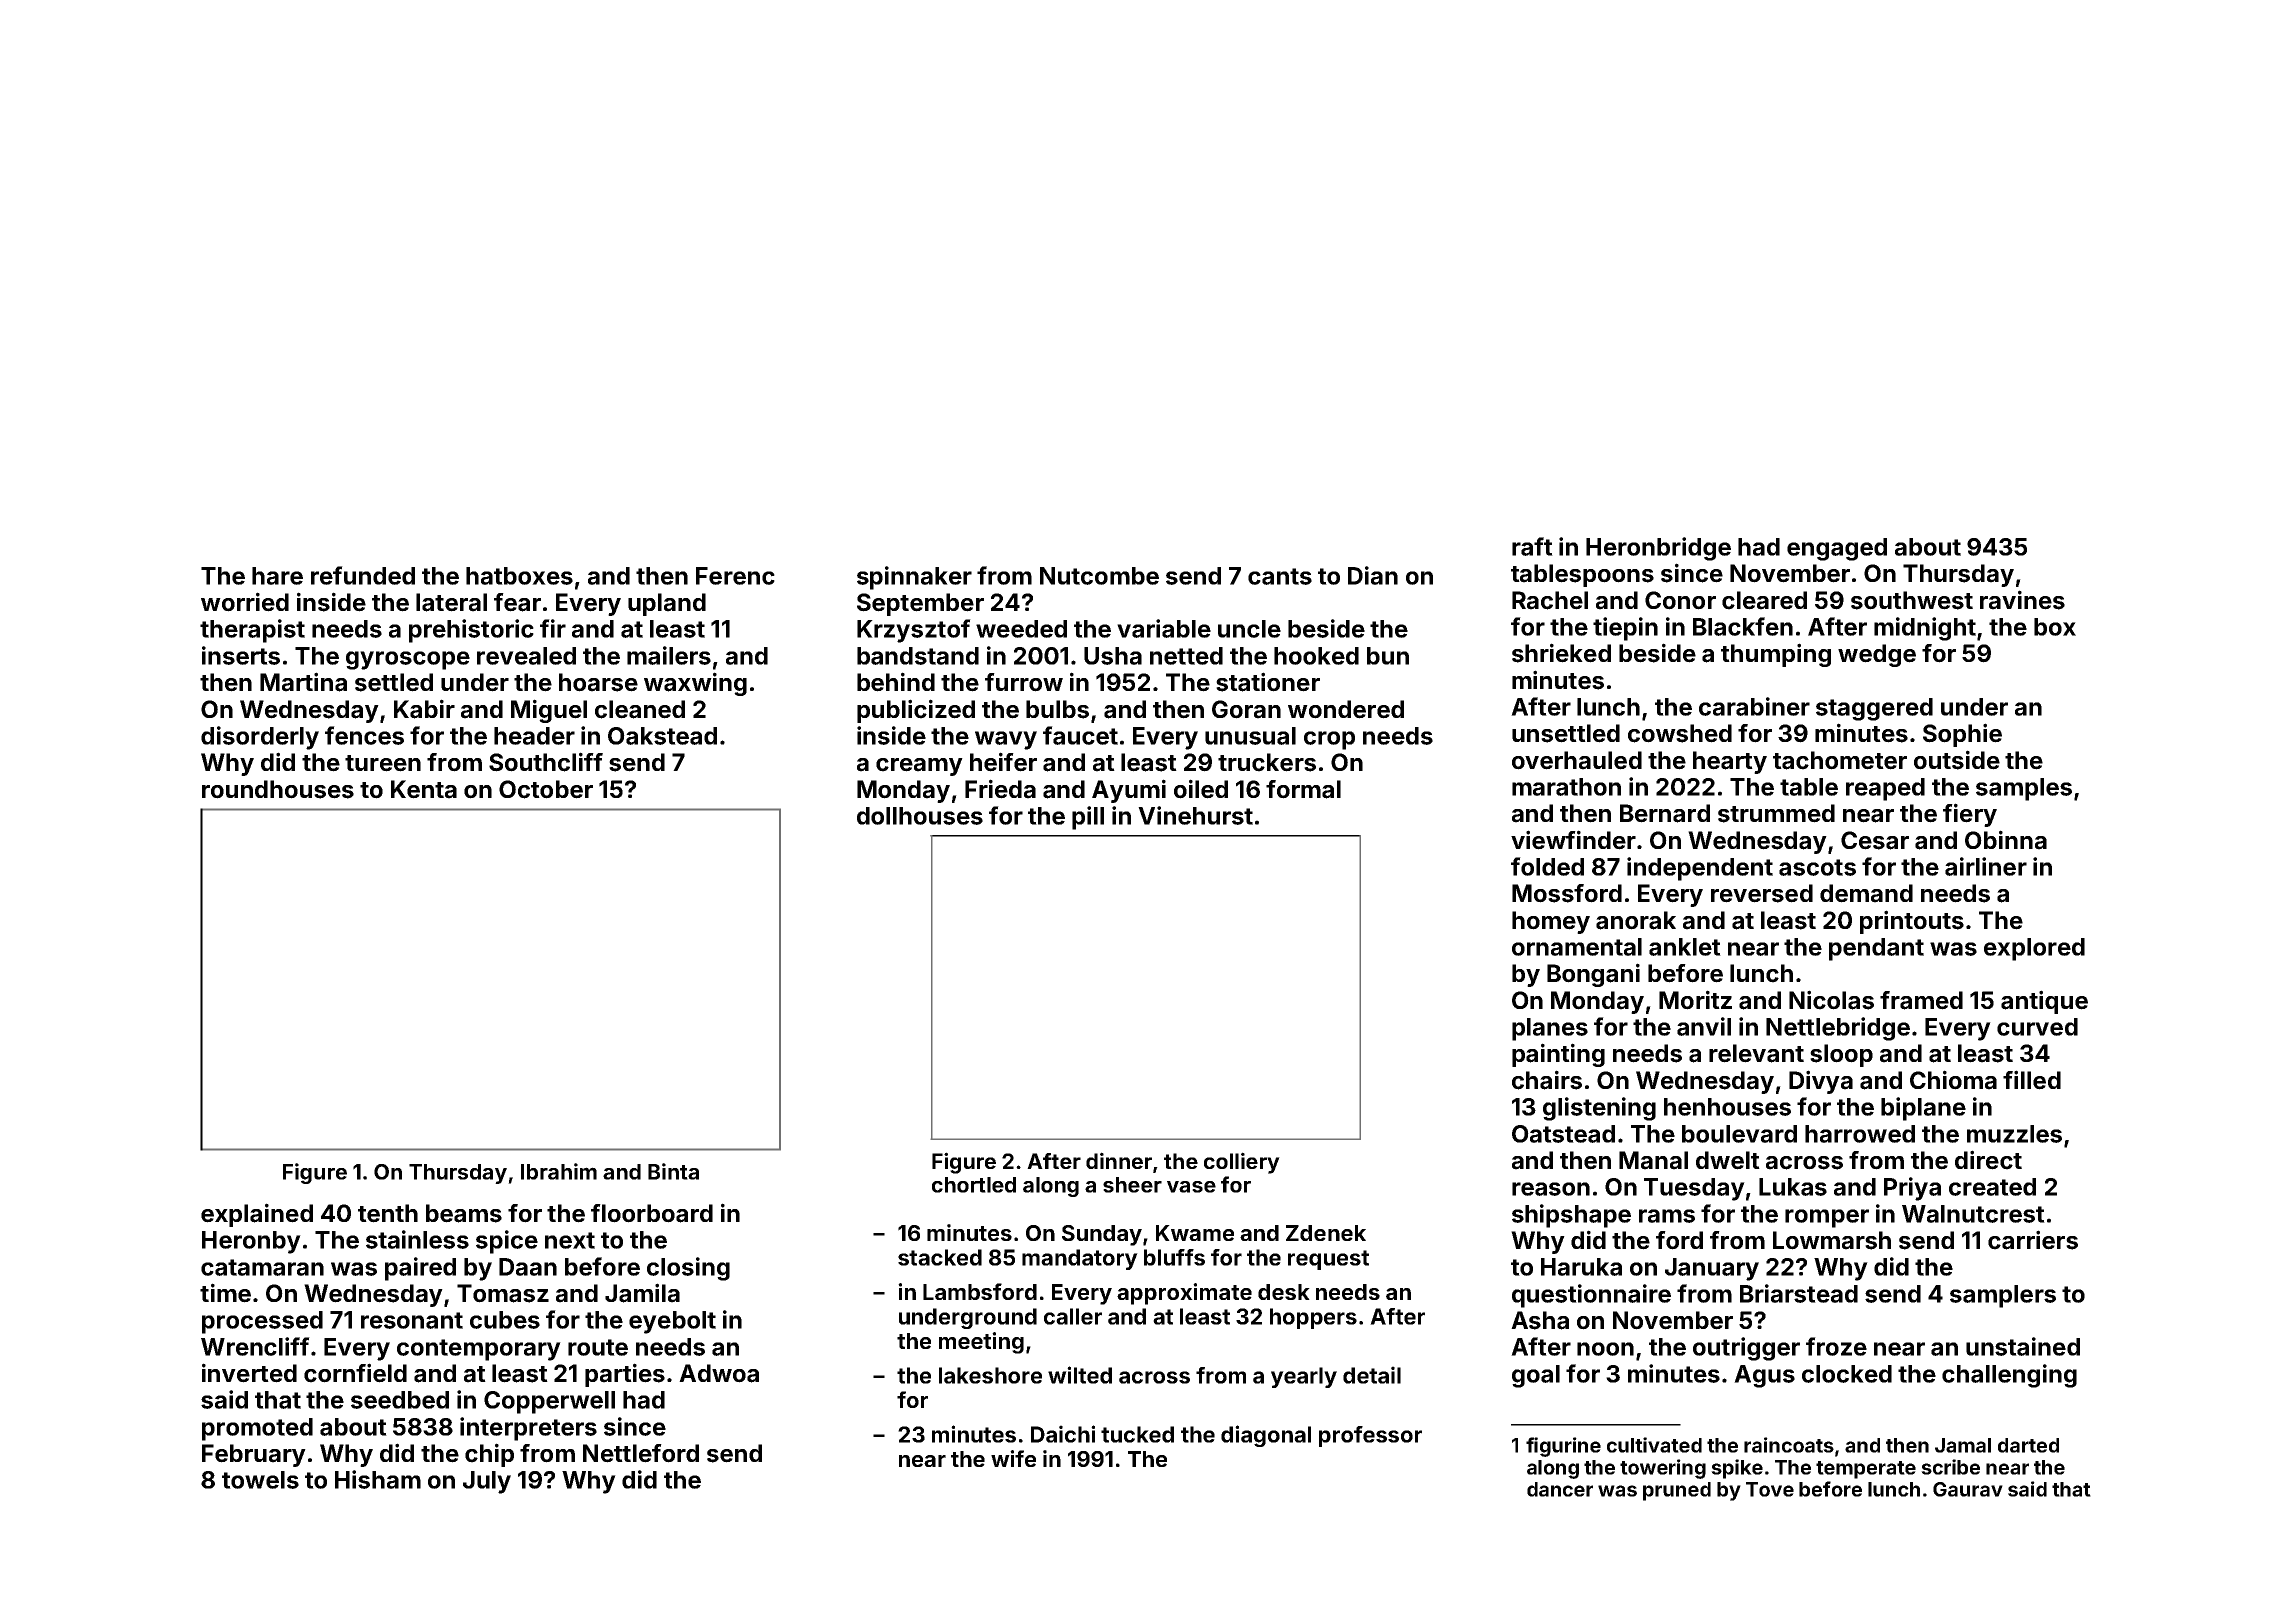 The width and height of the screenshot is (2292, 1620). What do you see at coordinates (487, 1482) in the screenshot?
I see `July` at bounding box center [487, 1482].
